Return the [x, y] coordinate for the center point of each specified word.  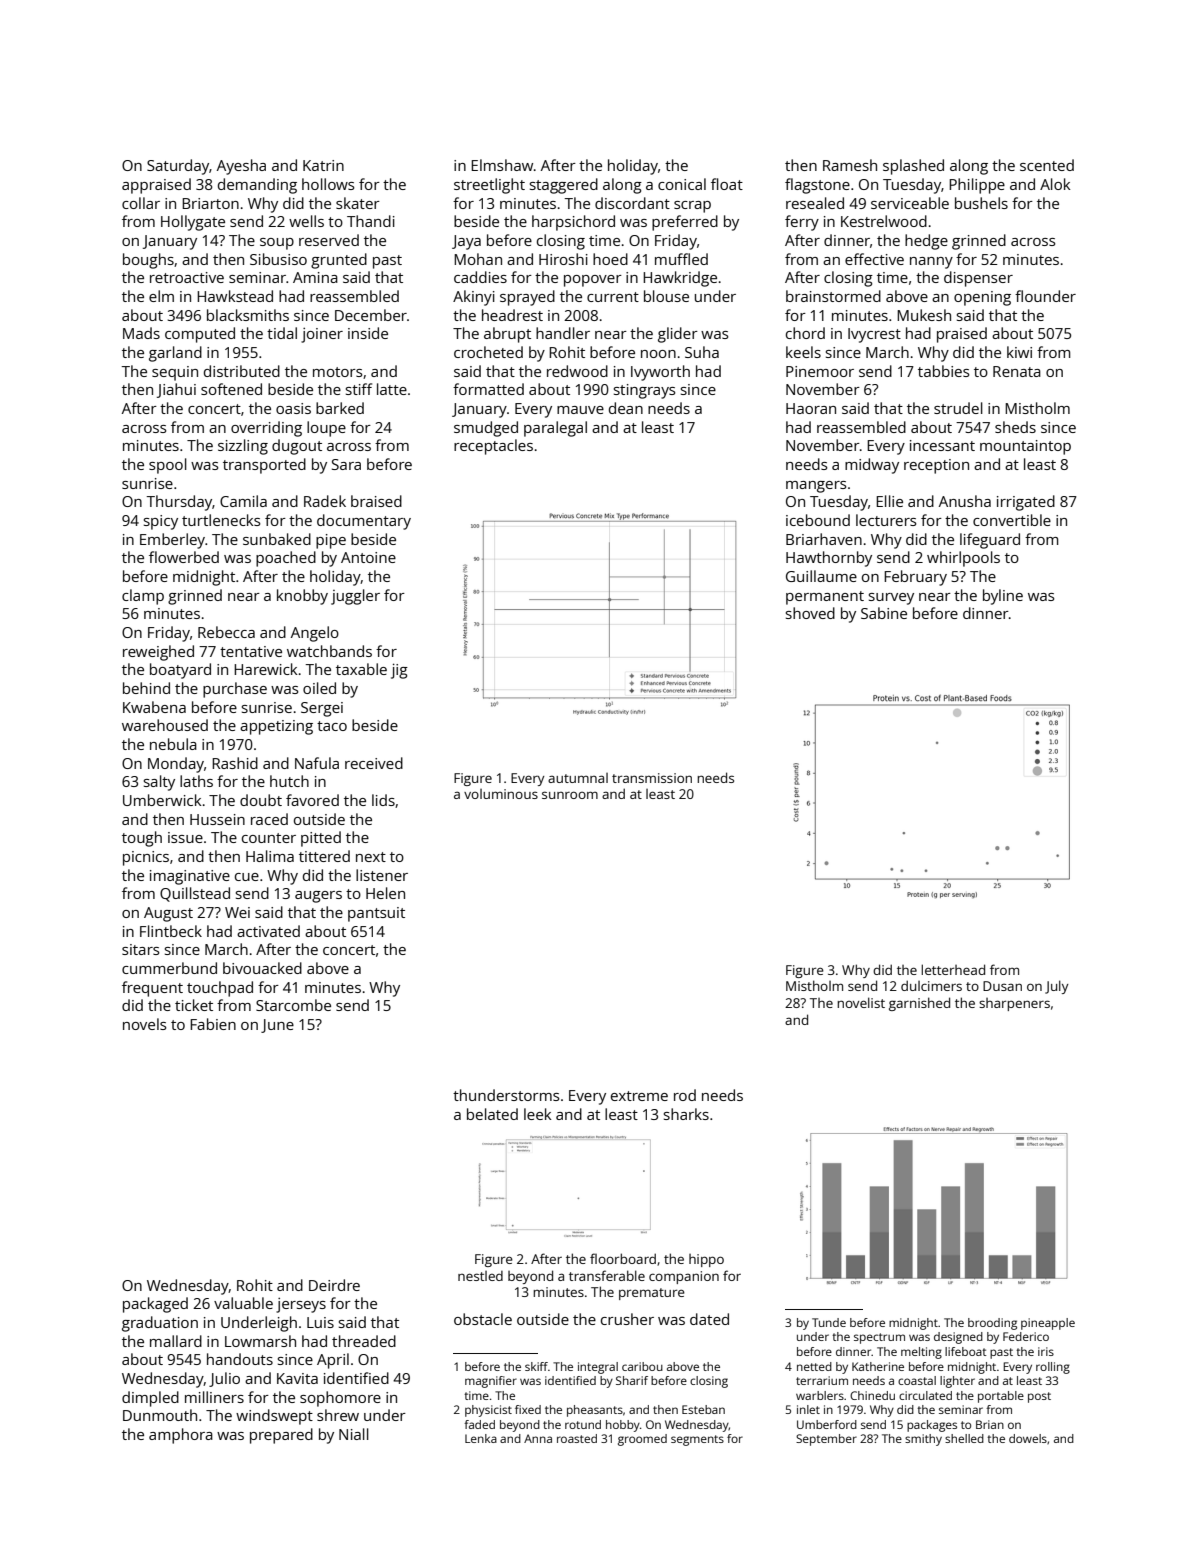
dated [709, 1319]
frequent [152, 989]
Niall [354, 1434]
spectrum [879, 1338]
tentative [251, 651]
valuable [243, 1303]
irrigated [1026, 503]
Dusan [1002, 986]
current [613, 297]
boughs [148, 261]
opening [982, 298]
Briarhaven [824, 539]
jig [399, 671]
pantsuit [376, 914]
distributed [242, 371]
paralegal [555, 429]
